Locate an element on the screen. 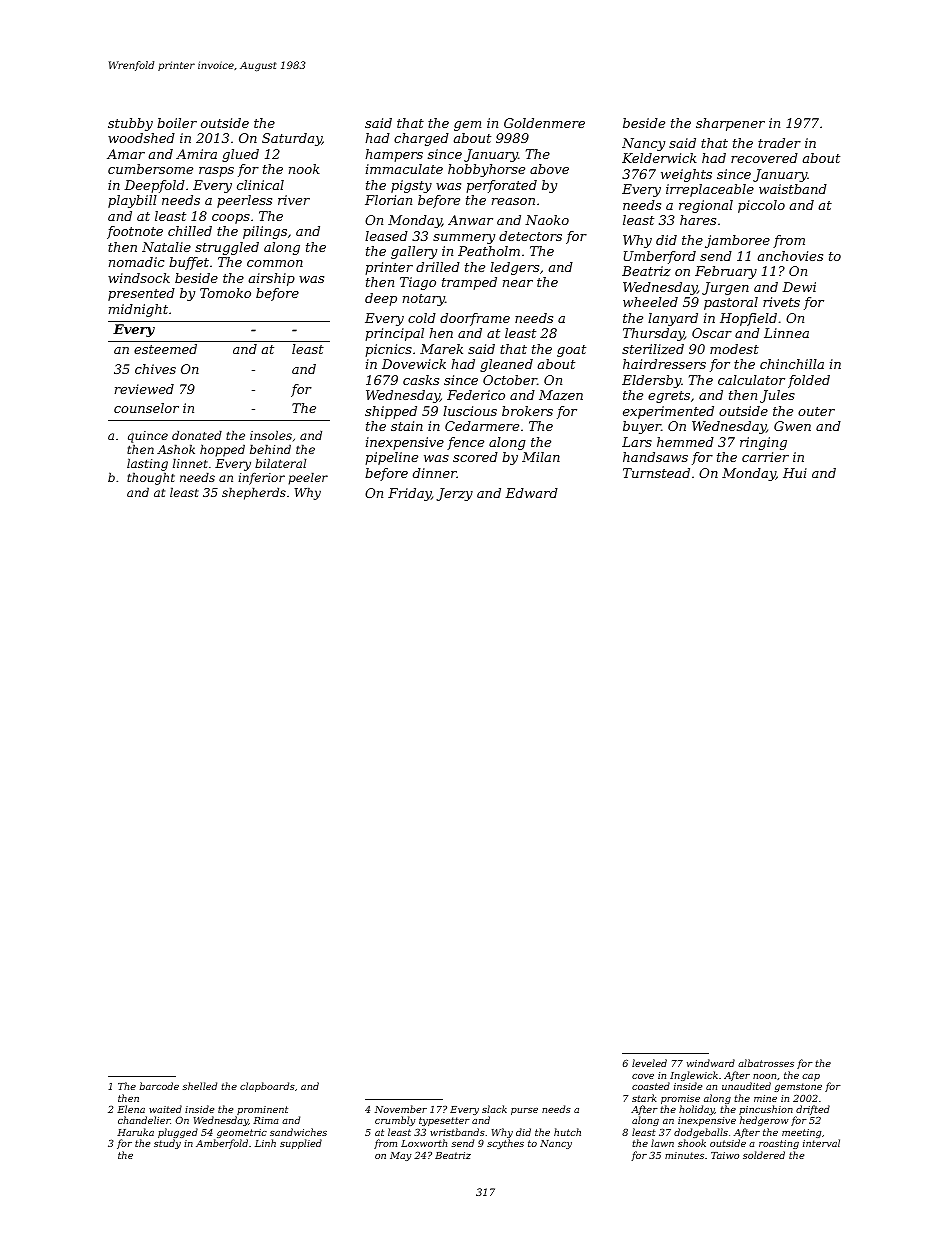 This screenshot has width=952, height=1233. chinchilla is located at coordinates (792, 364).
